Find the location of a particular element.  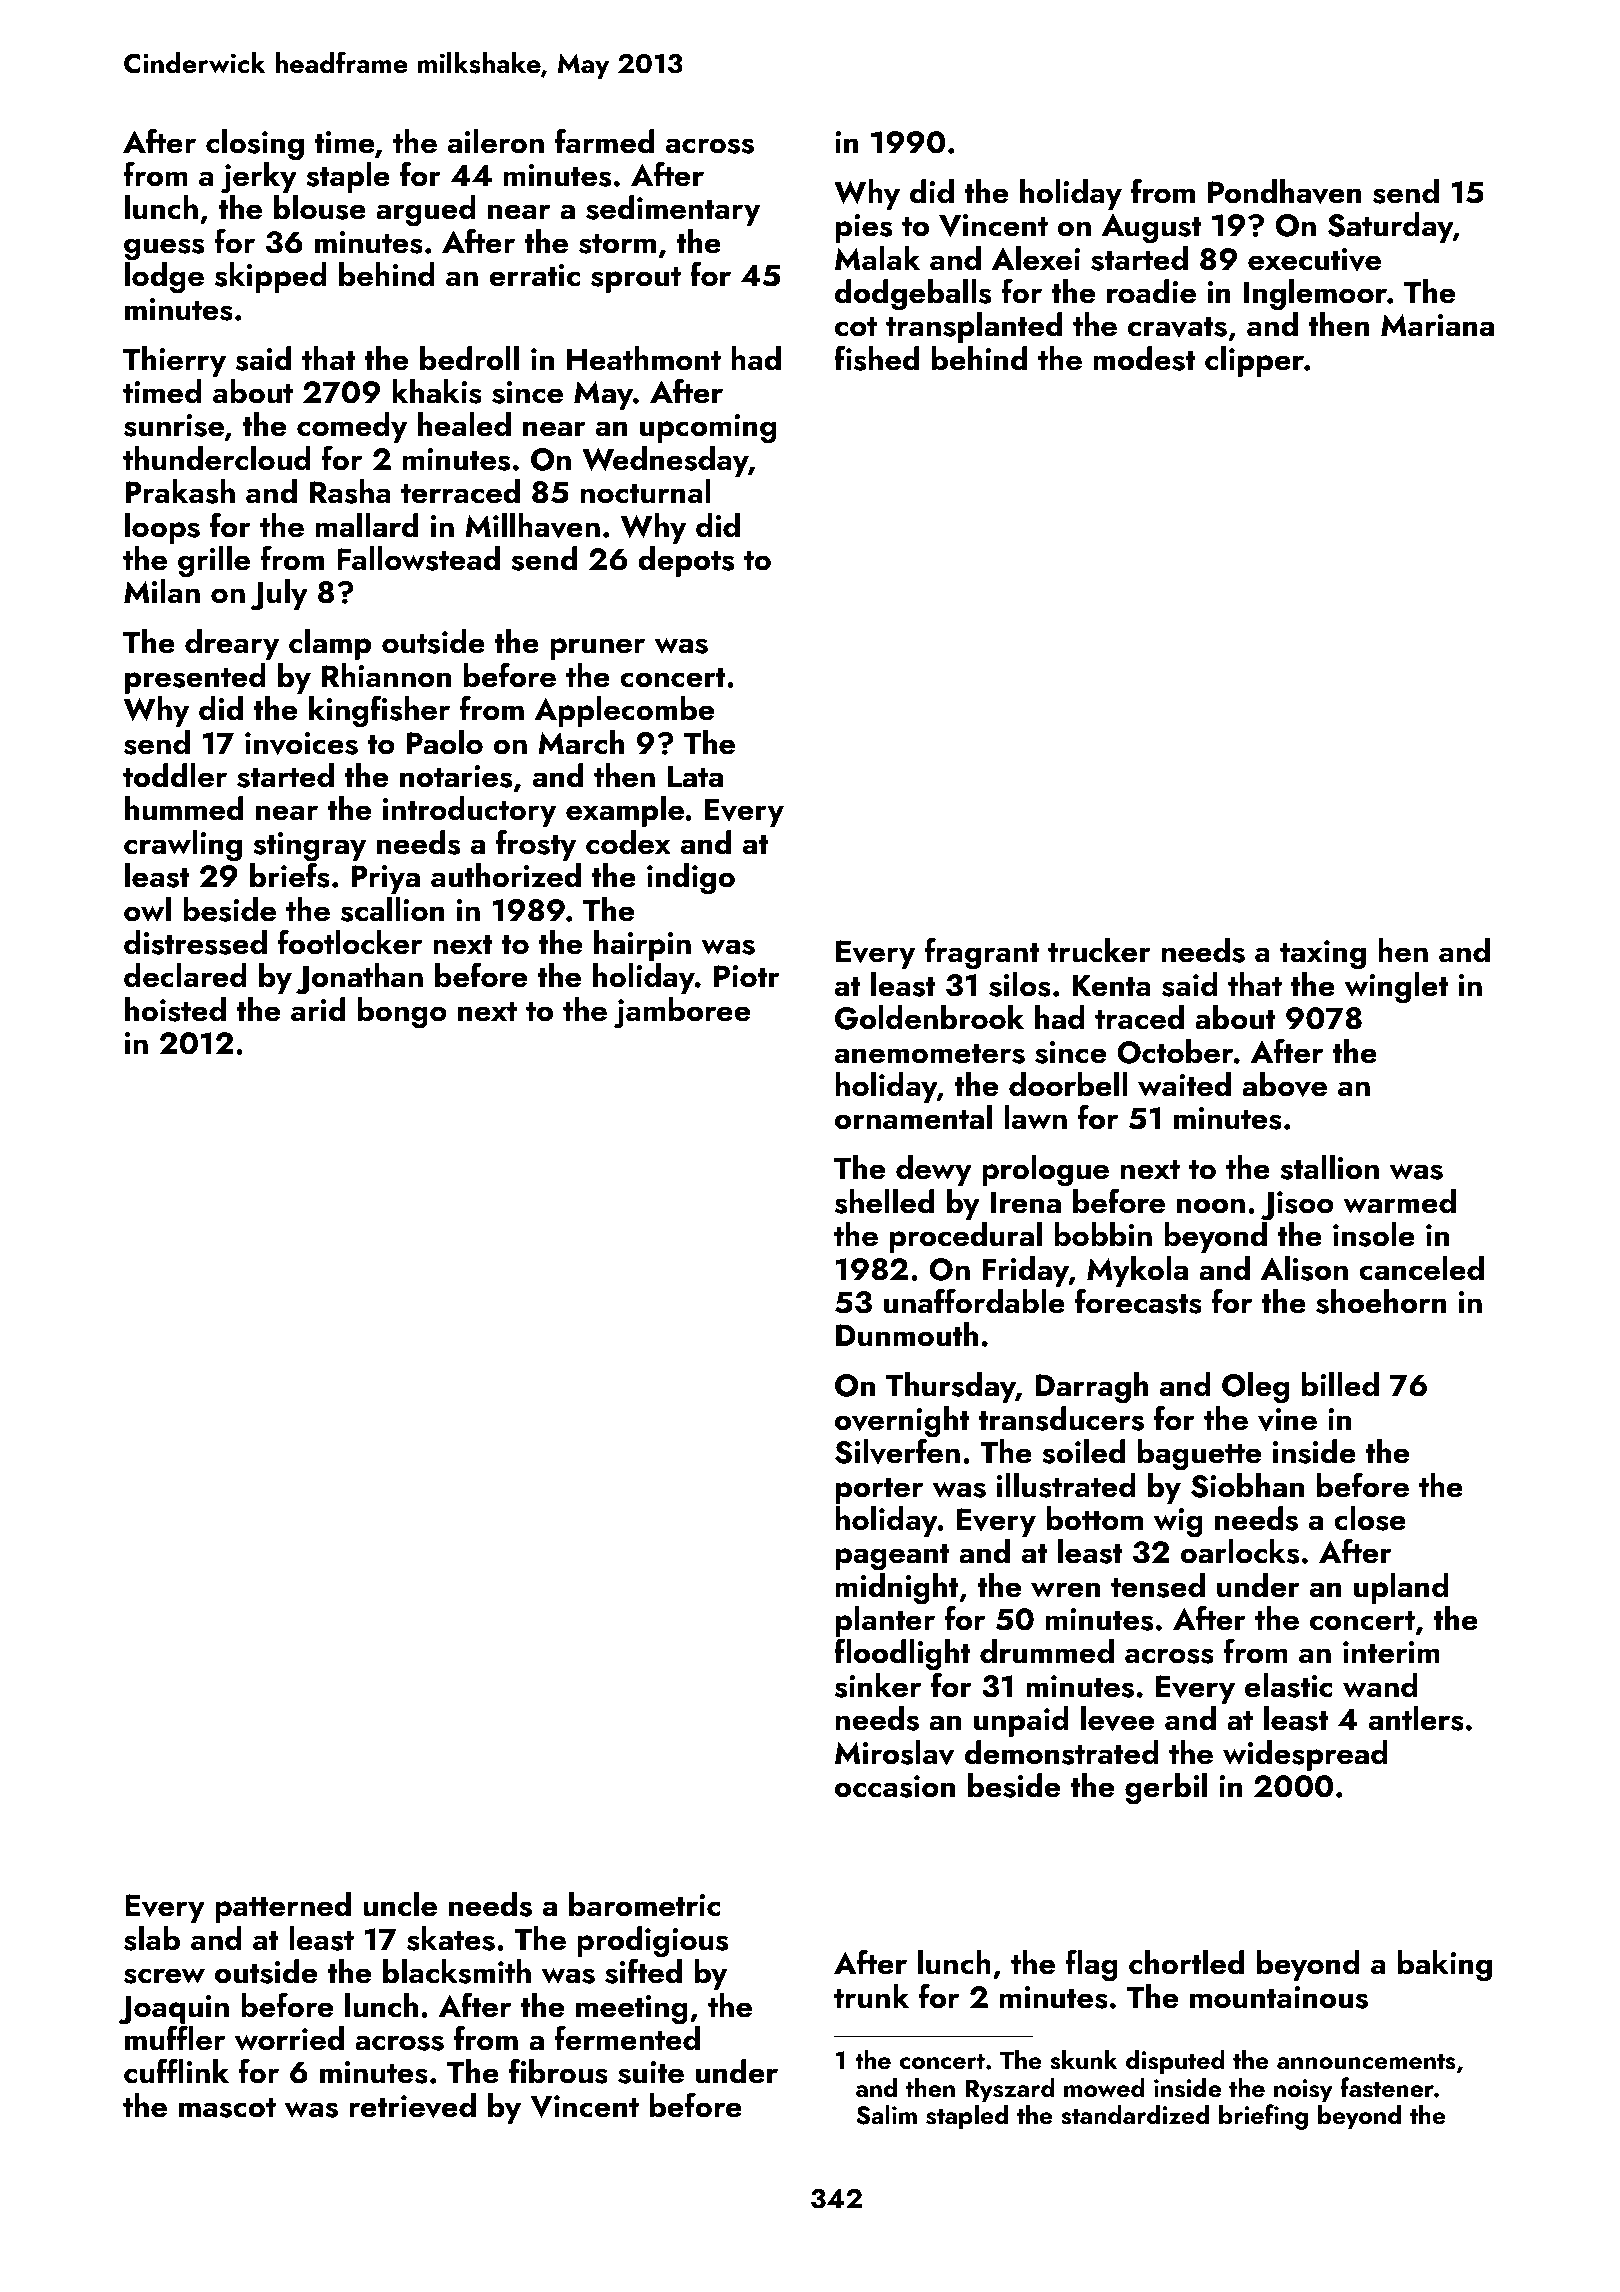

Salim is located at coordinates (886, 2114).
